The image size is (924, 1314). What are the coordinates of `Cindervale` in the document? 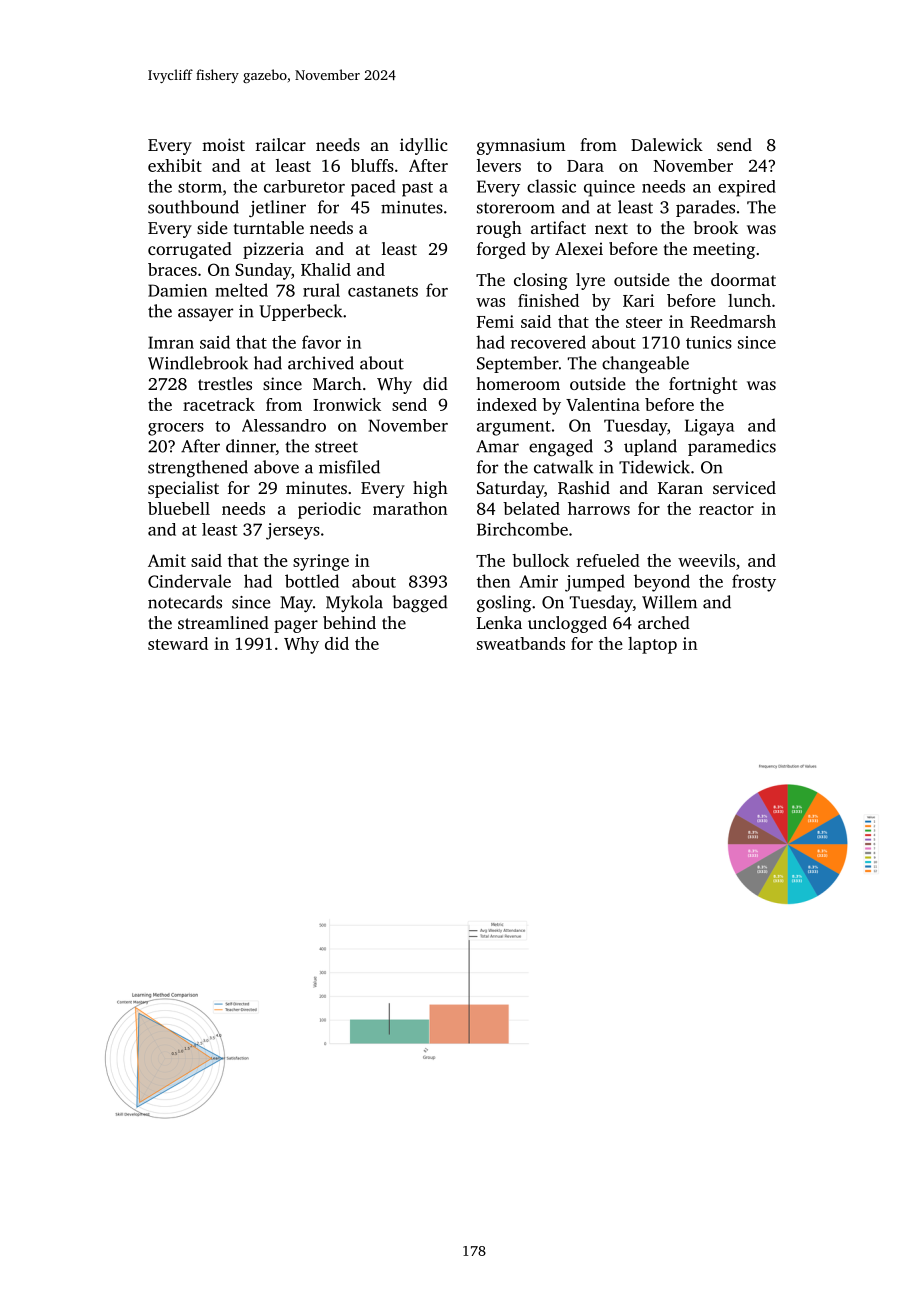 It's located at (189, 581).
